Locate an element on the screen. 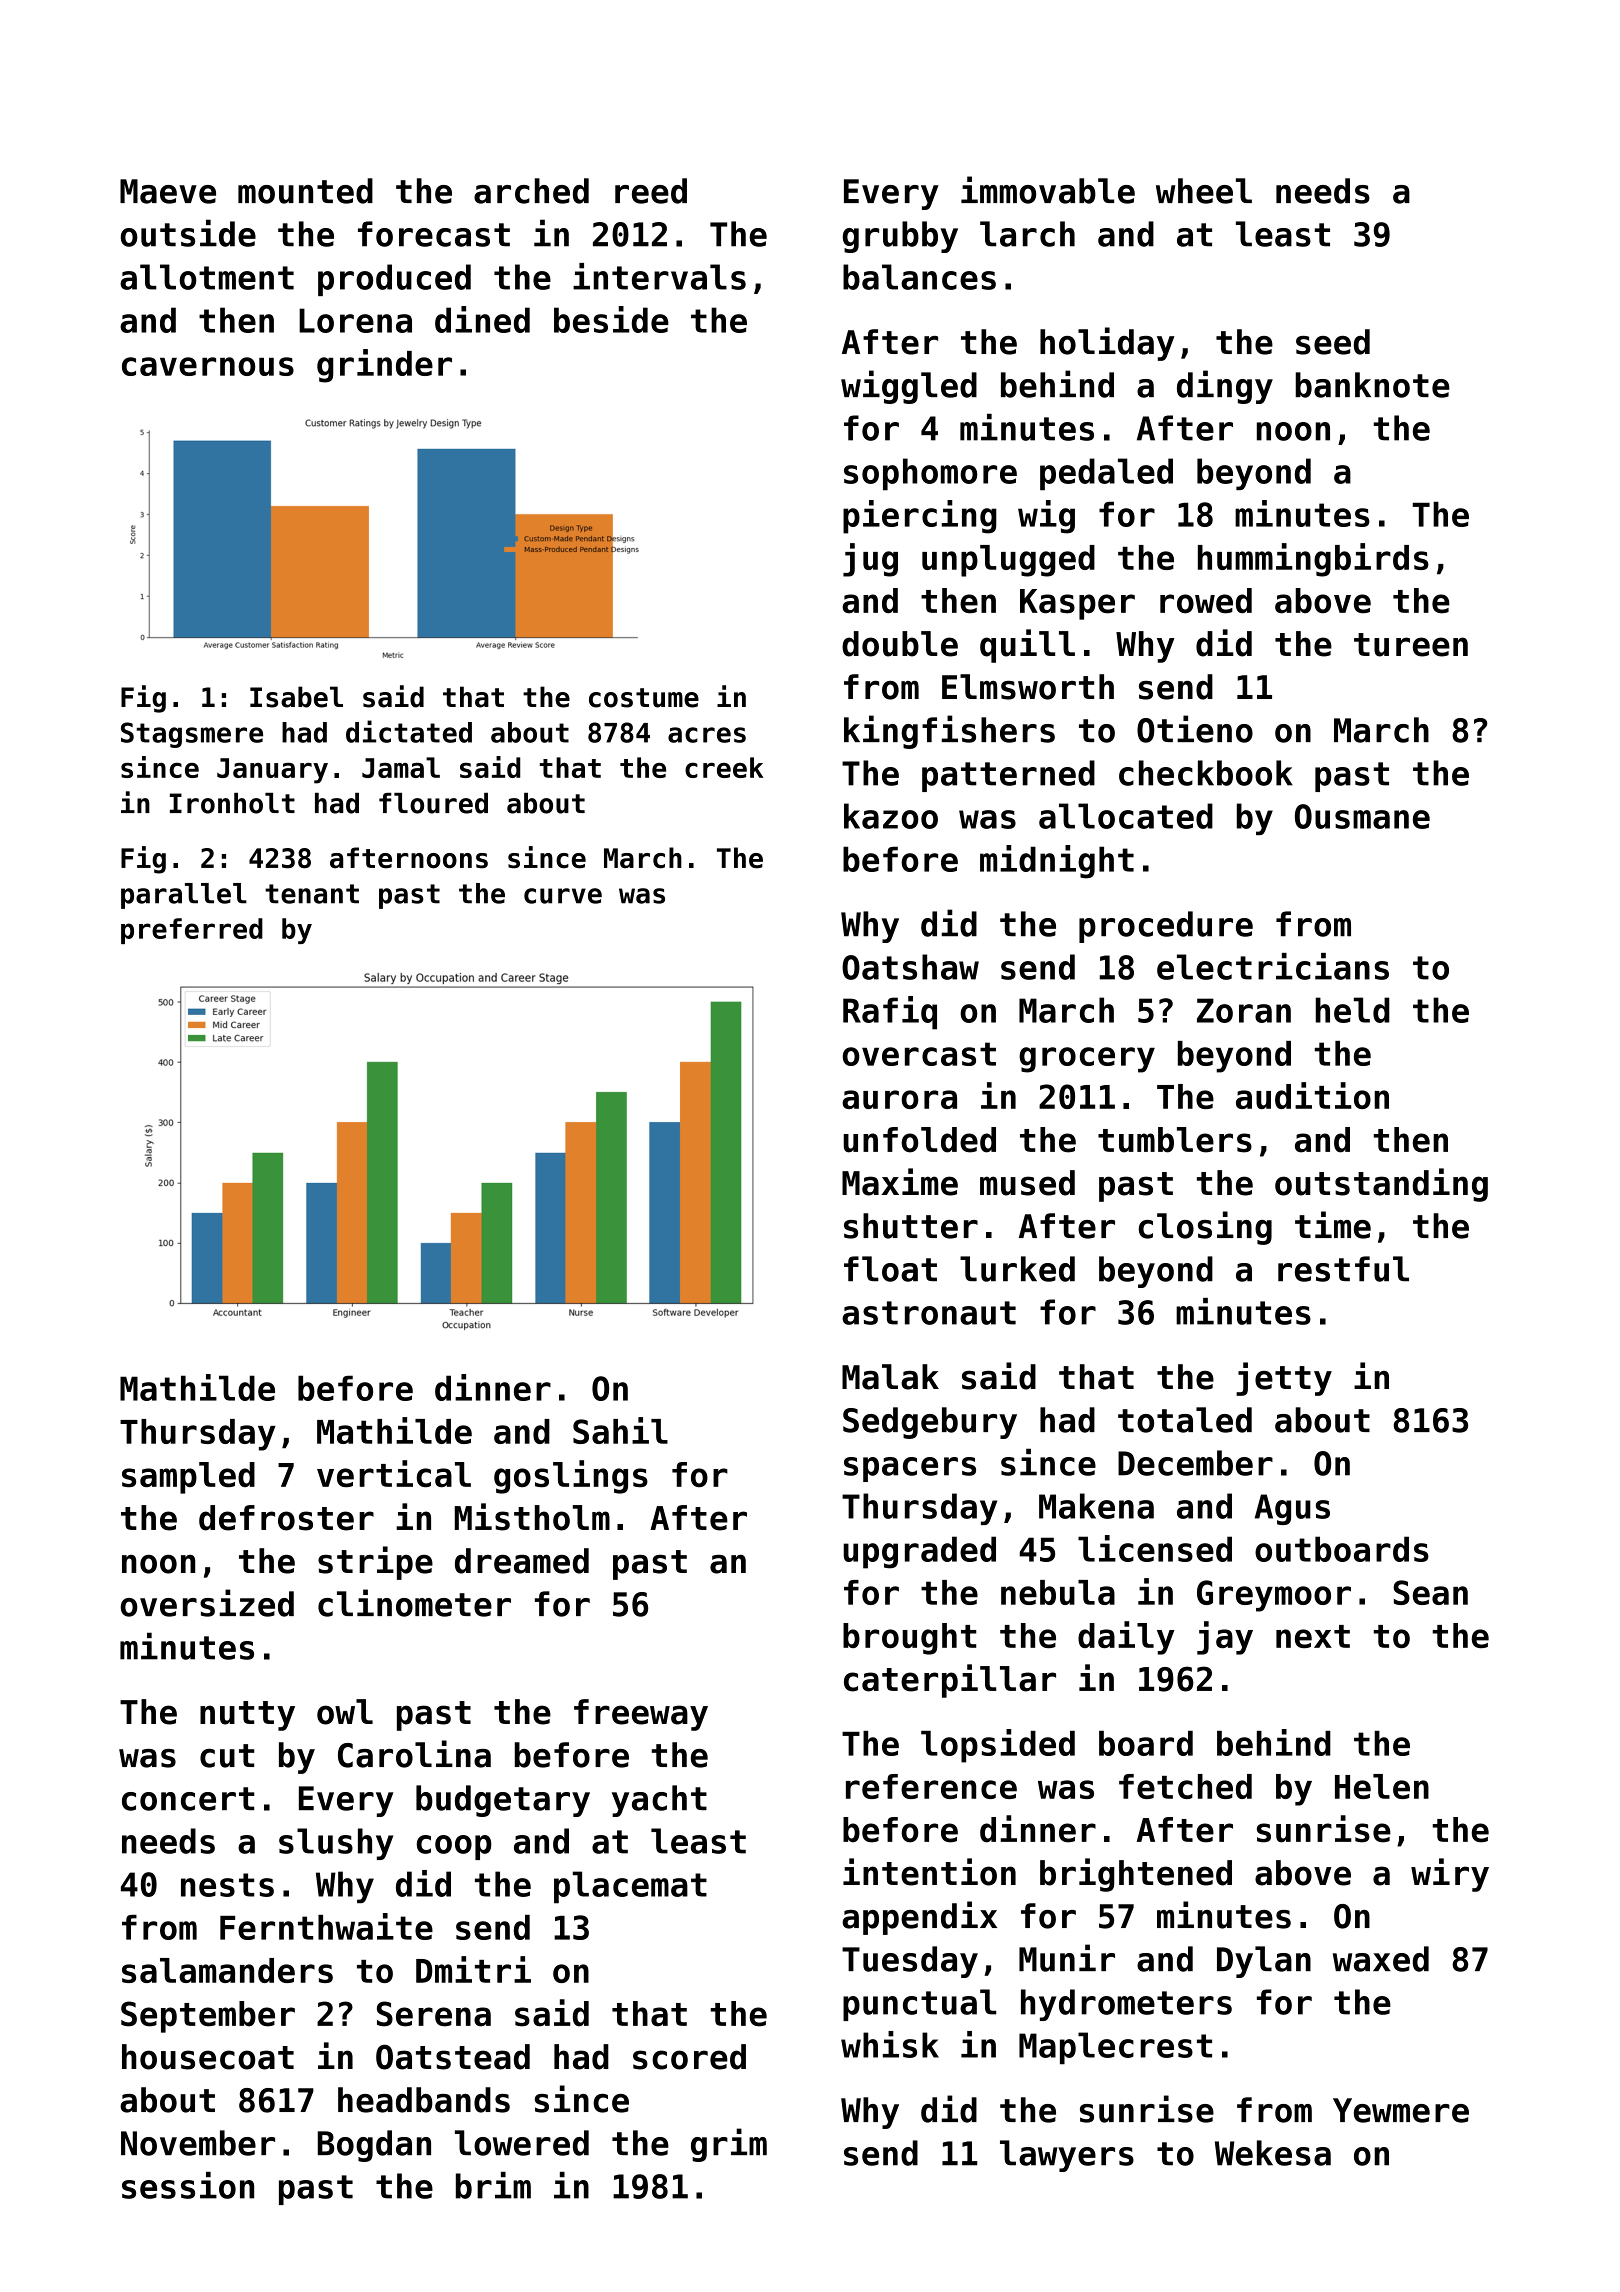 This screenshot has width=1620, height=2292. Helen is located at coordinates (1382, 1786).
